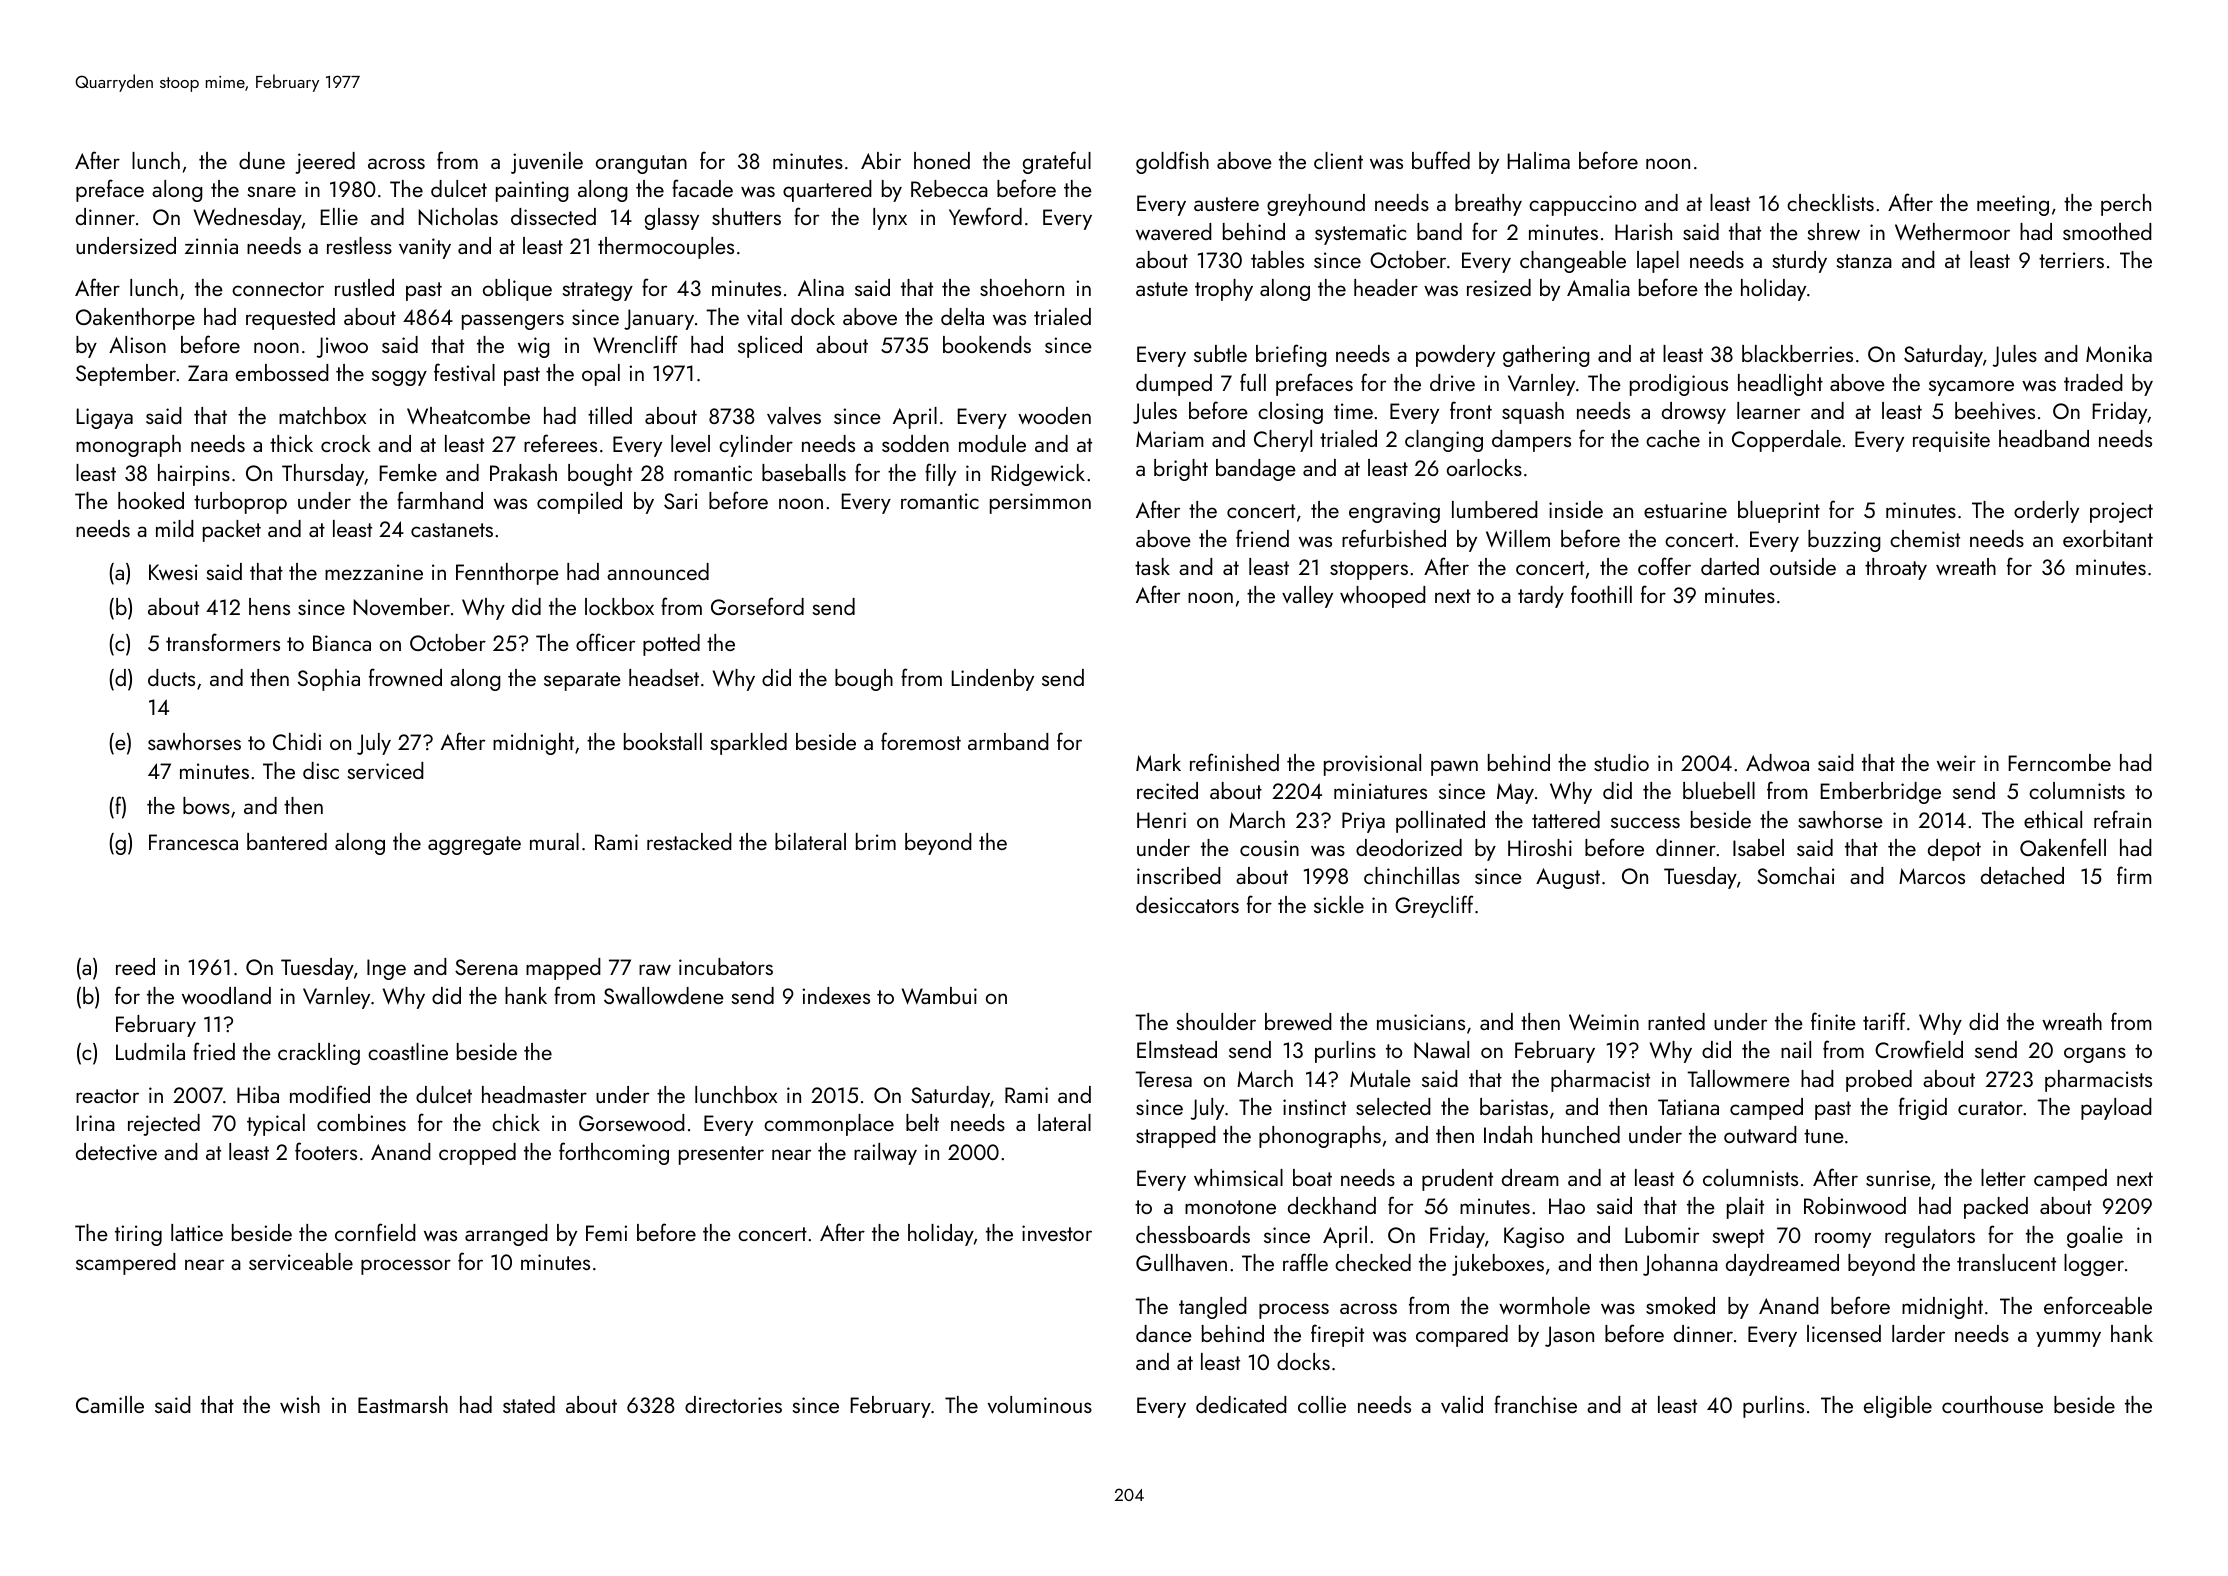 This screenshot has width=2228, height=1576. Describe the element at coordinates (664, 677) in the screenshot. I see `headset` at that location.
